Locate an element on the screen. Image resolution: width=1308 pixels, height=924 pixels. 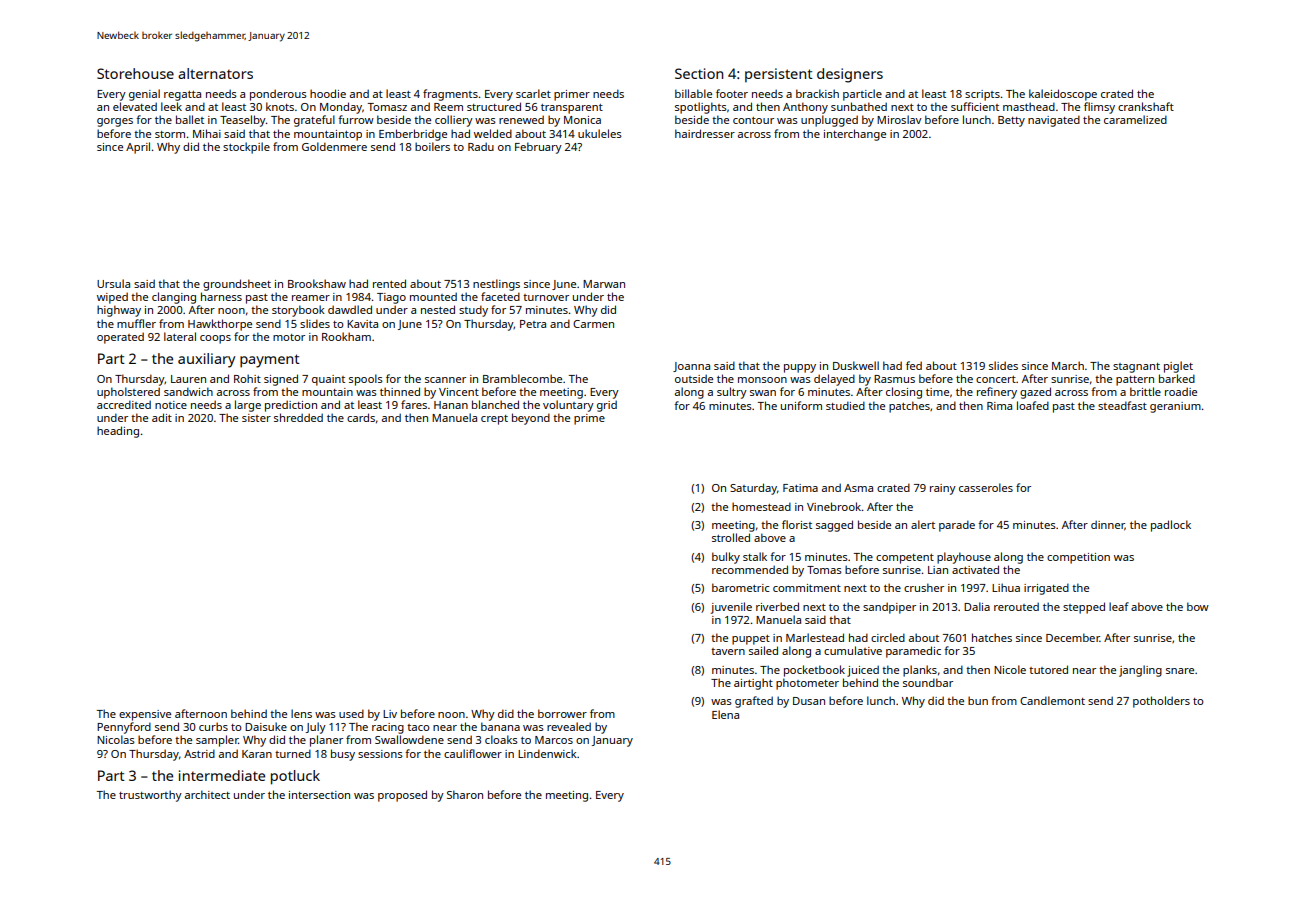
designers is located at coordinates (850, 75).
